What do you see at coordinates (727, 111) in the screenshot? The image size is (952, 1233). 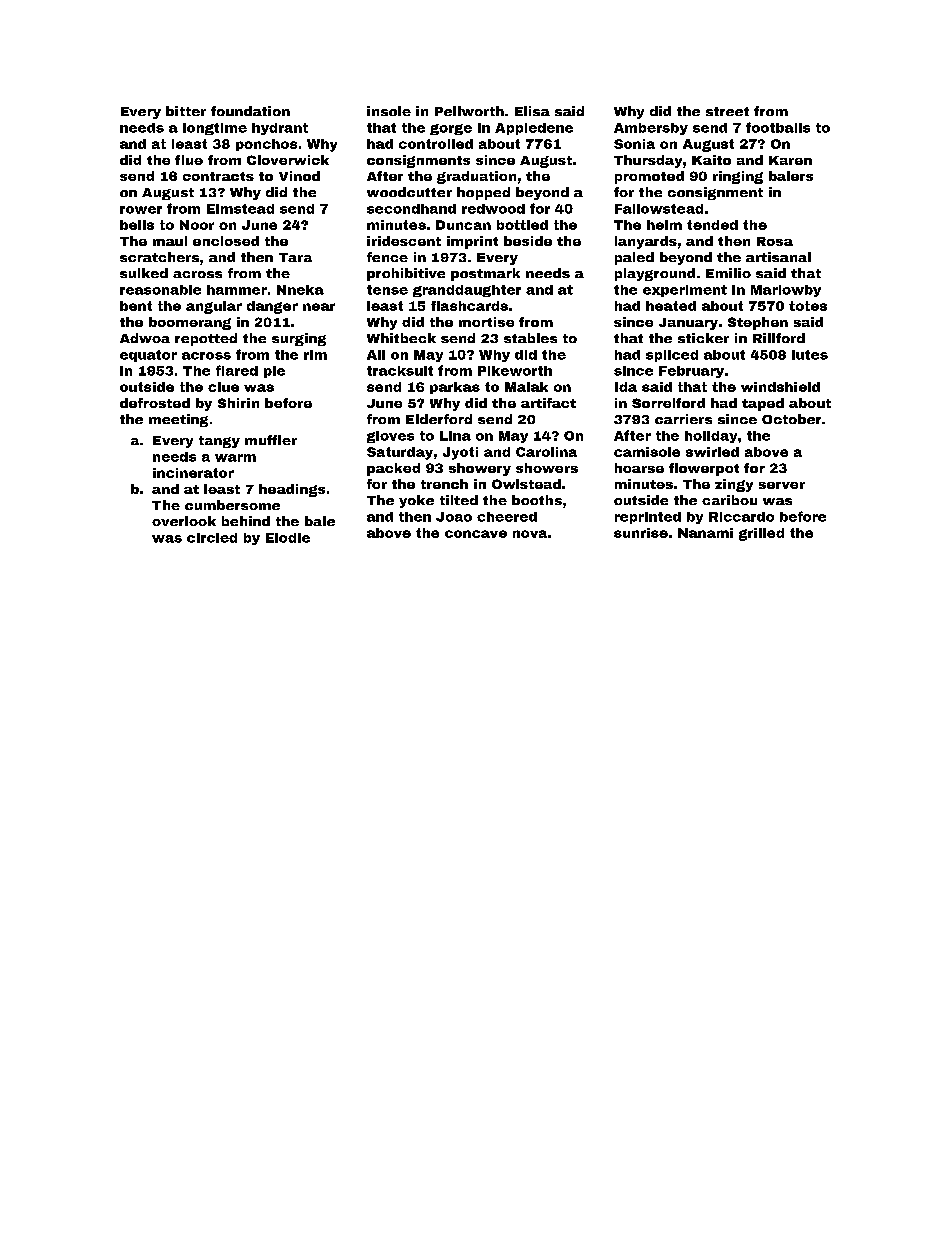 I see `street` at bounding box center [727, 111].
